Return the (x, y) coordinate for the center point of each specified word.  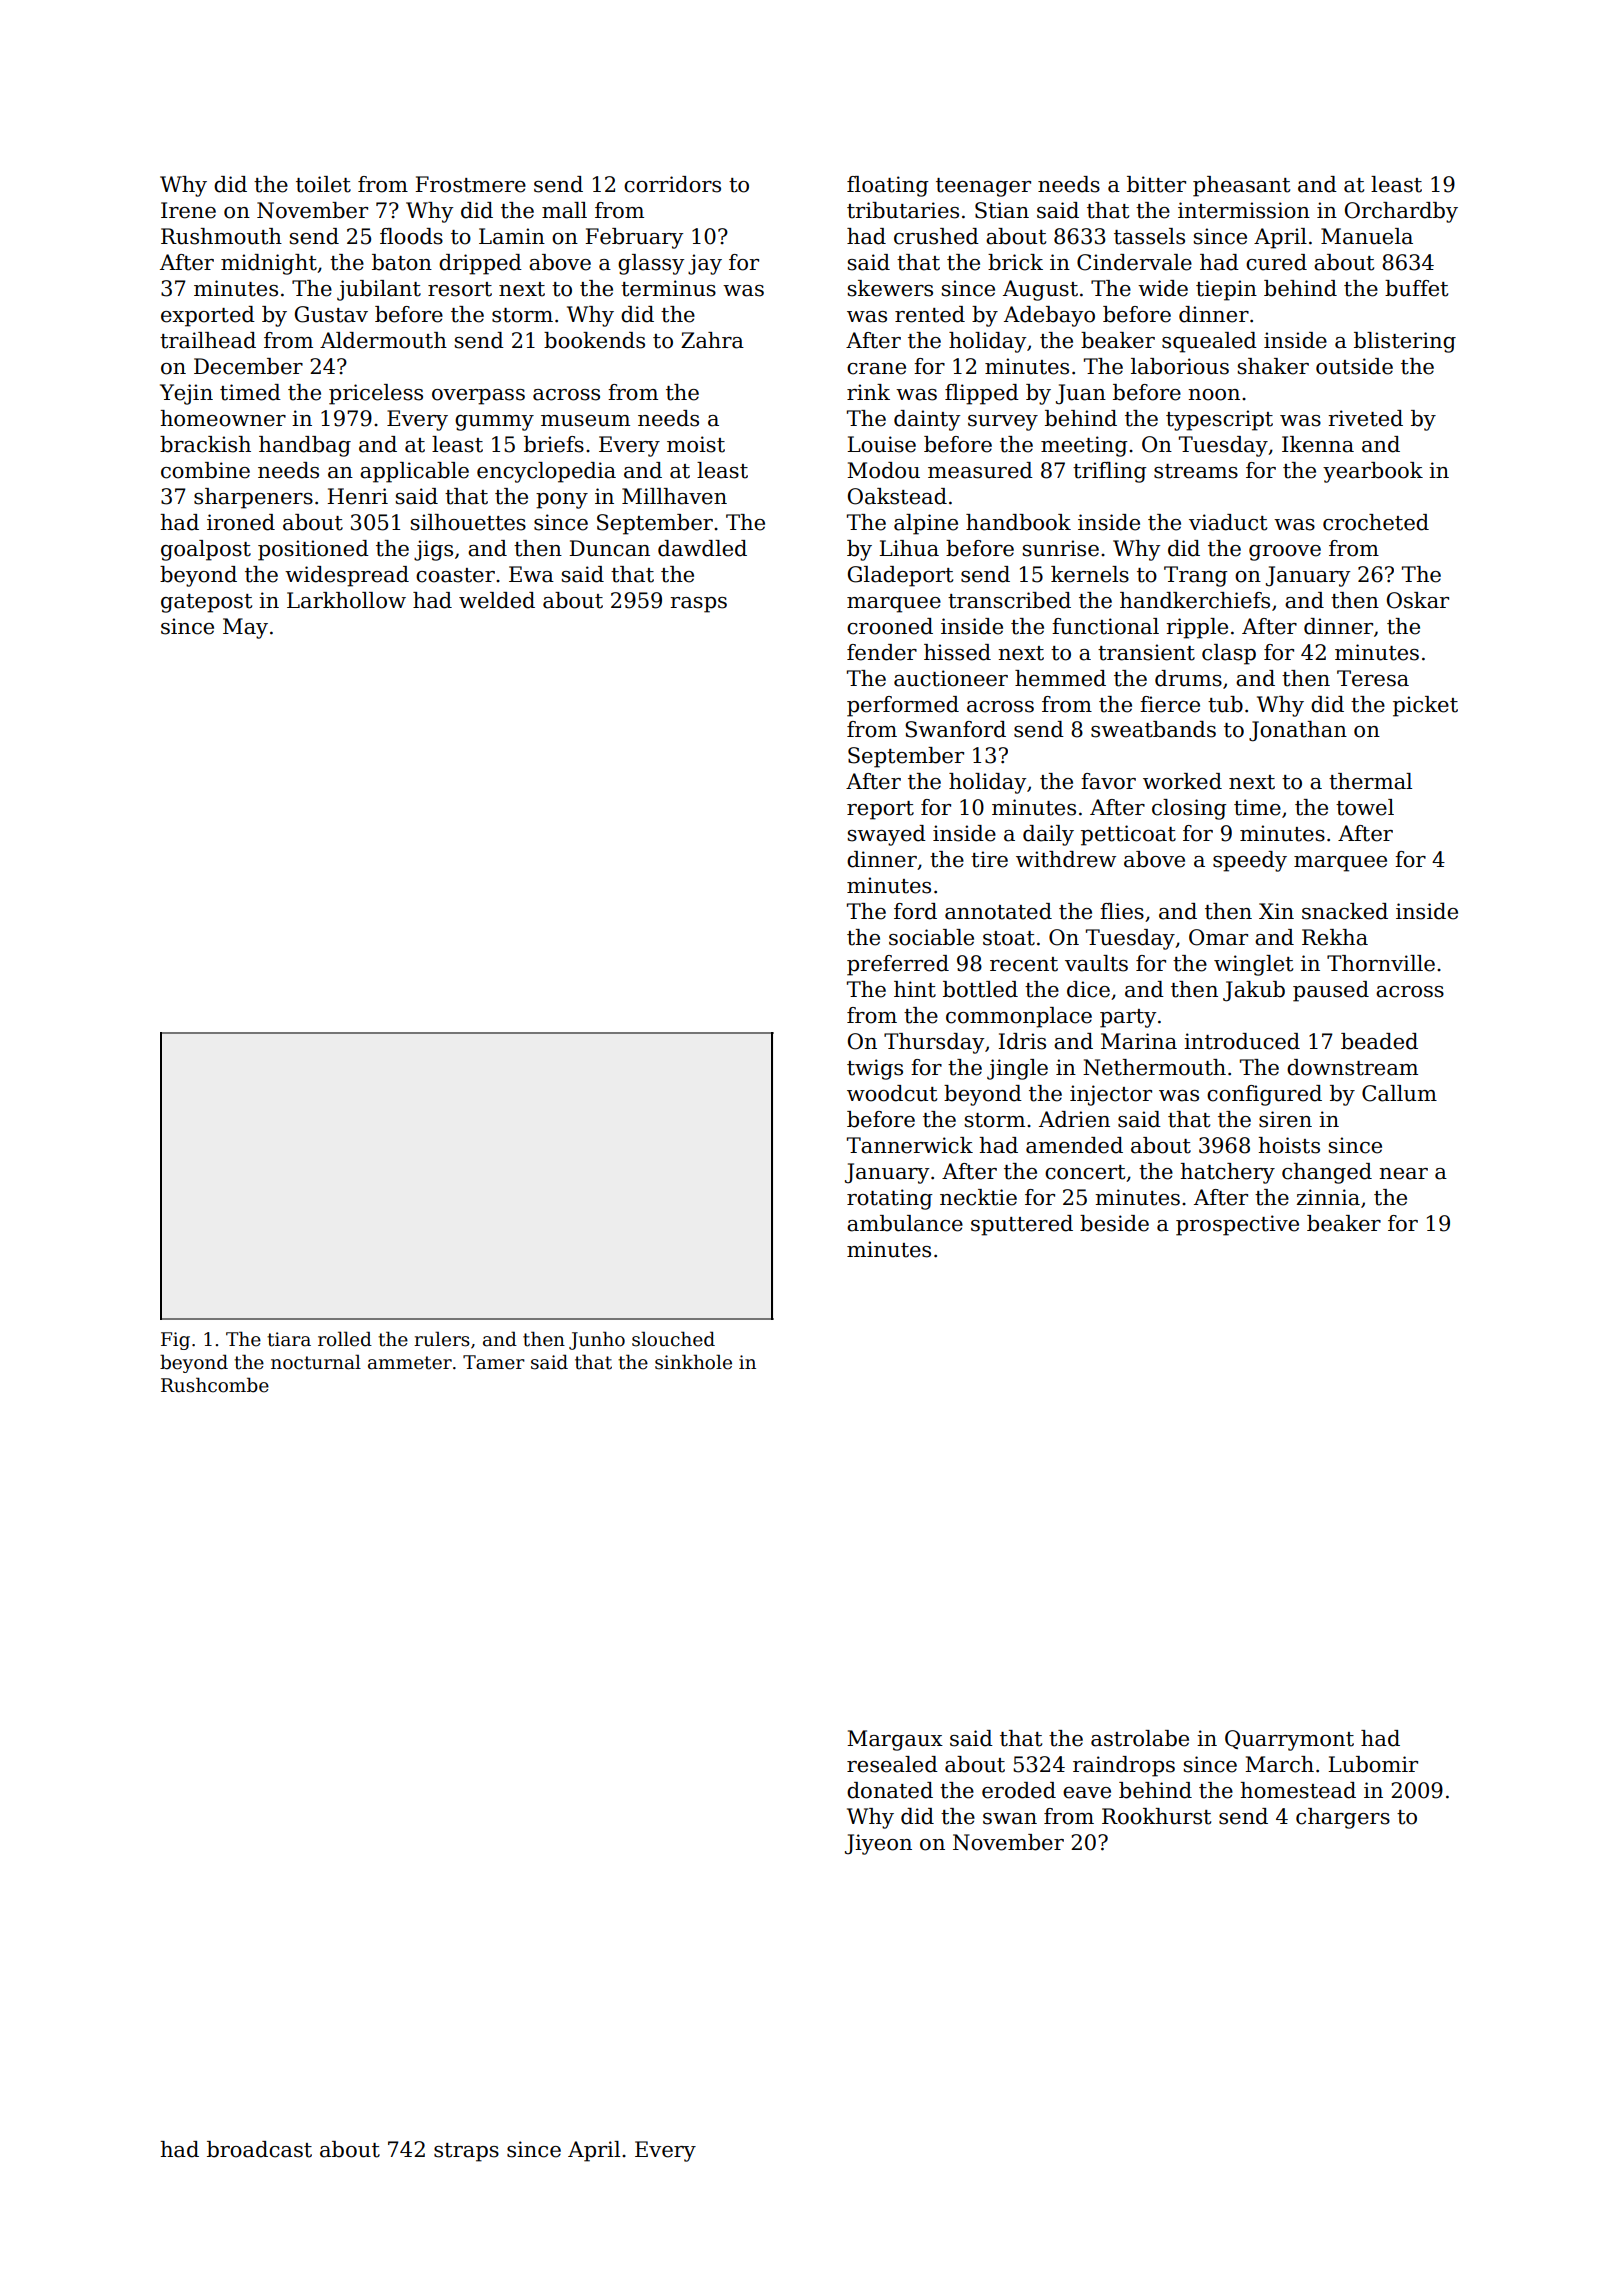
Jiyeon (878, 1844)
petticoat (1128, 835)
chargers (1343, 1818)
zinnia (1328, 1197)
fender (882, 652)
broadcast (259, 2149)
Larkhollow (346, 600)
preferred (898, 965)
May (245, 628)
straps (466, 2152)
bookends (594, 340)
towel (1365, 807)
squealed (1209, 342)
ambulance (905, 1223)
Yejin (186, 394)
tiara (289, 1339)
